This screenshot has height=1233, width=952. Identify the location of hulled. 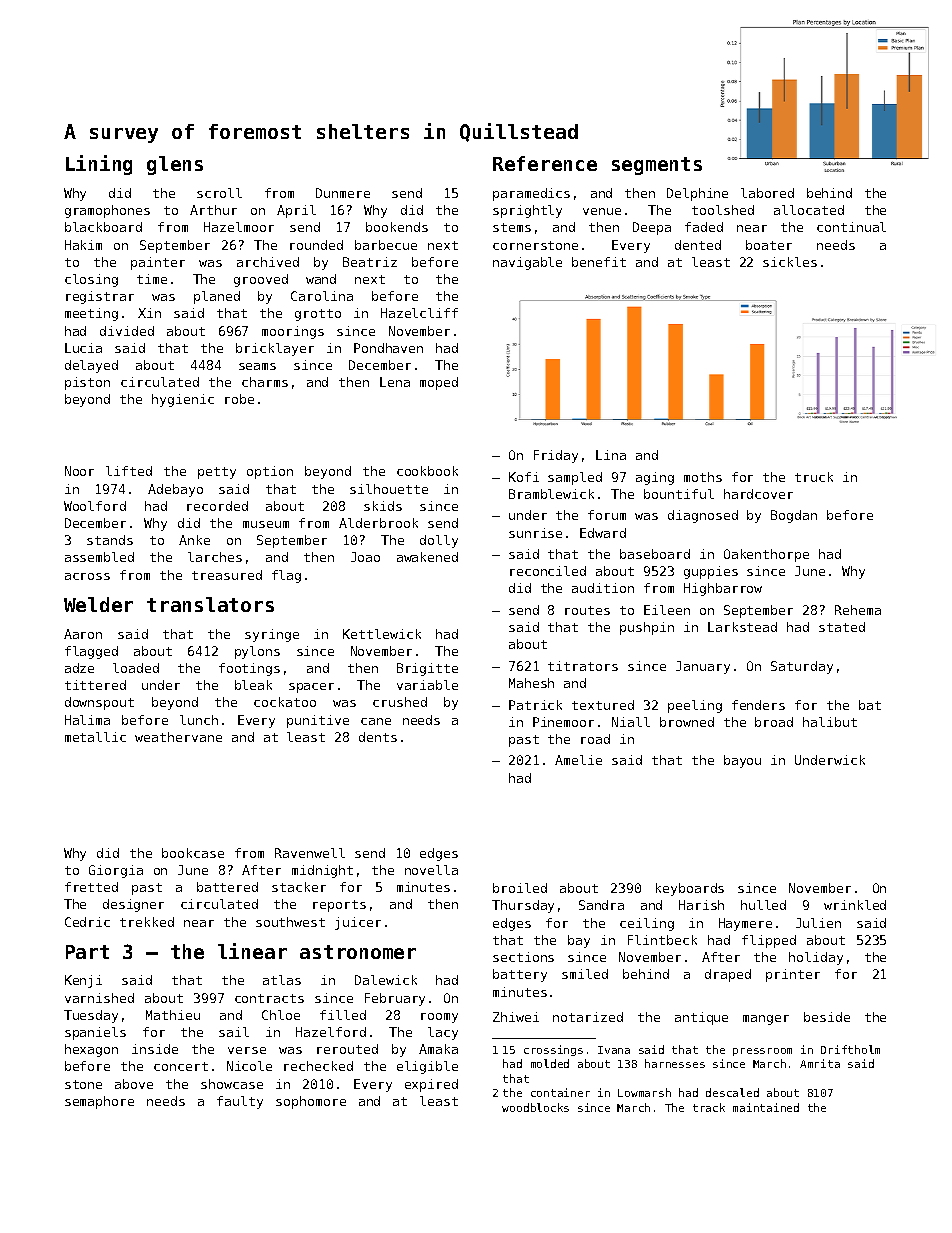
(763, 905).
